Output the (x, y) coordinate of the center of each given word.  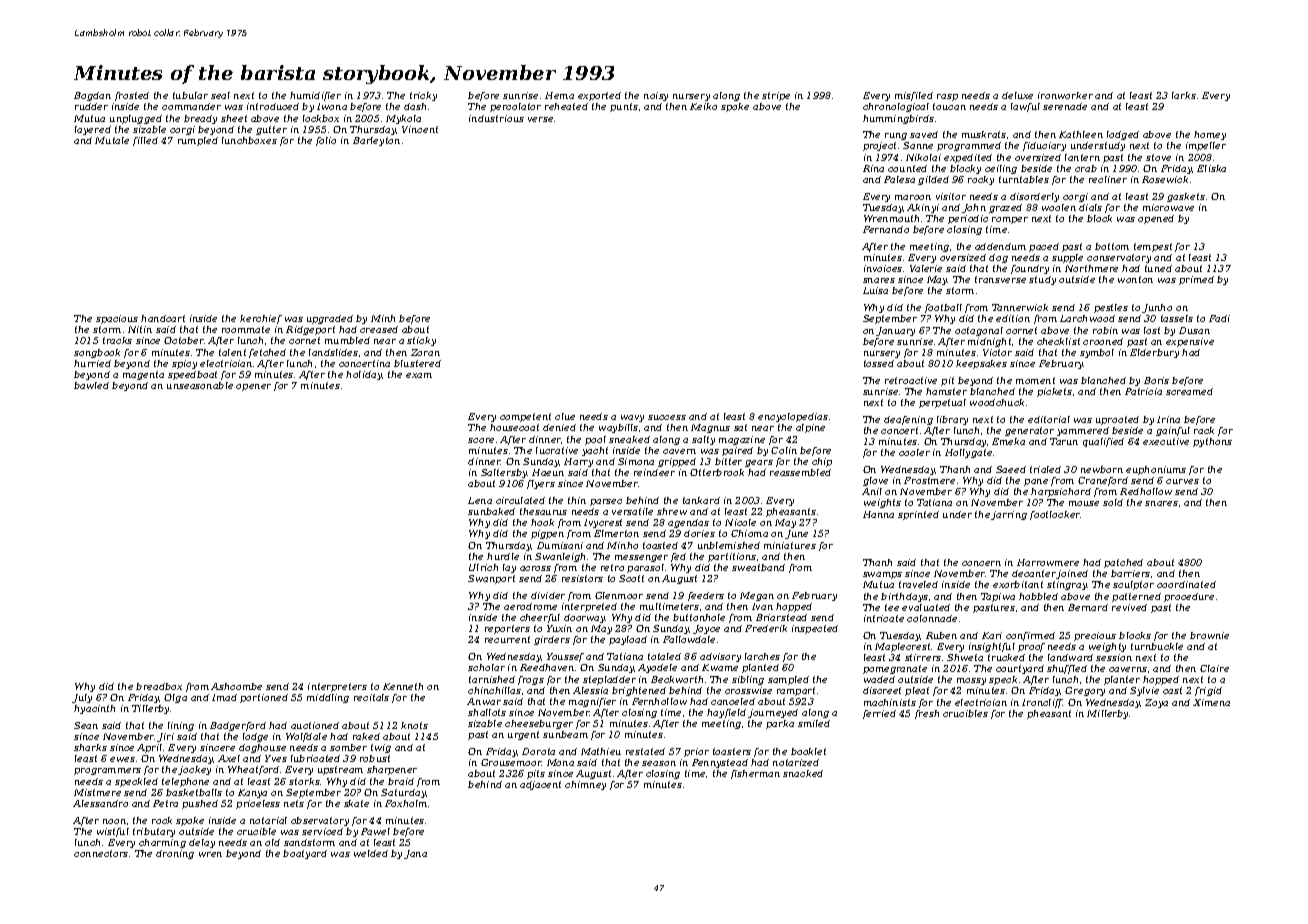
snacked (803, 773)
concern (981, 563)
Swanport (491, 579)
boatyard (305, 854)
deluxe (1017, 95)
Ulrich (483, 567)
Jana (415, 854)
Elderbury (1154, 353)
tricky (423, 96)
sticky (421, 341)
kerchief (261, 319)
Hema (559, 95)
